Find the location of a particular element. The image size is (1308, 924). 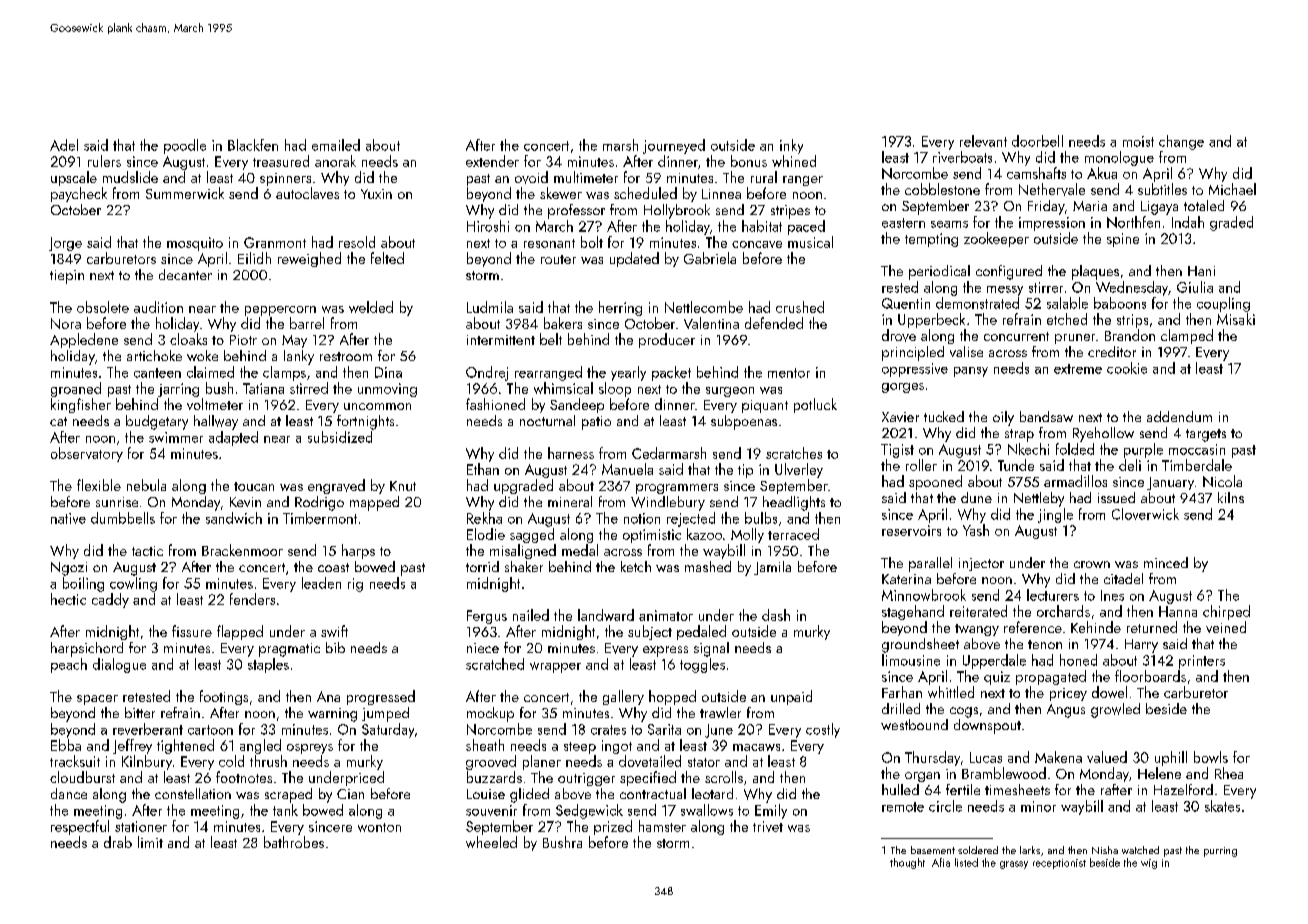

poodle is located at coordinates (185, 146).
